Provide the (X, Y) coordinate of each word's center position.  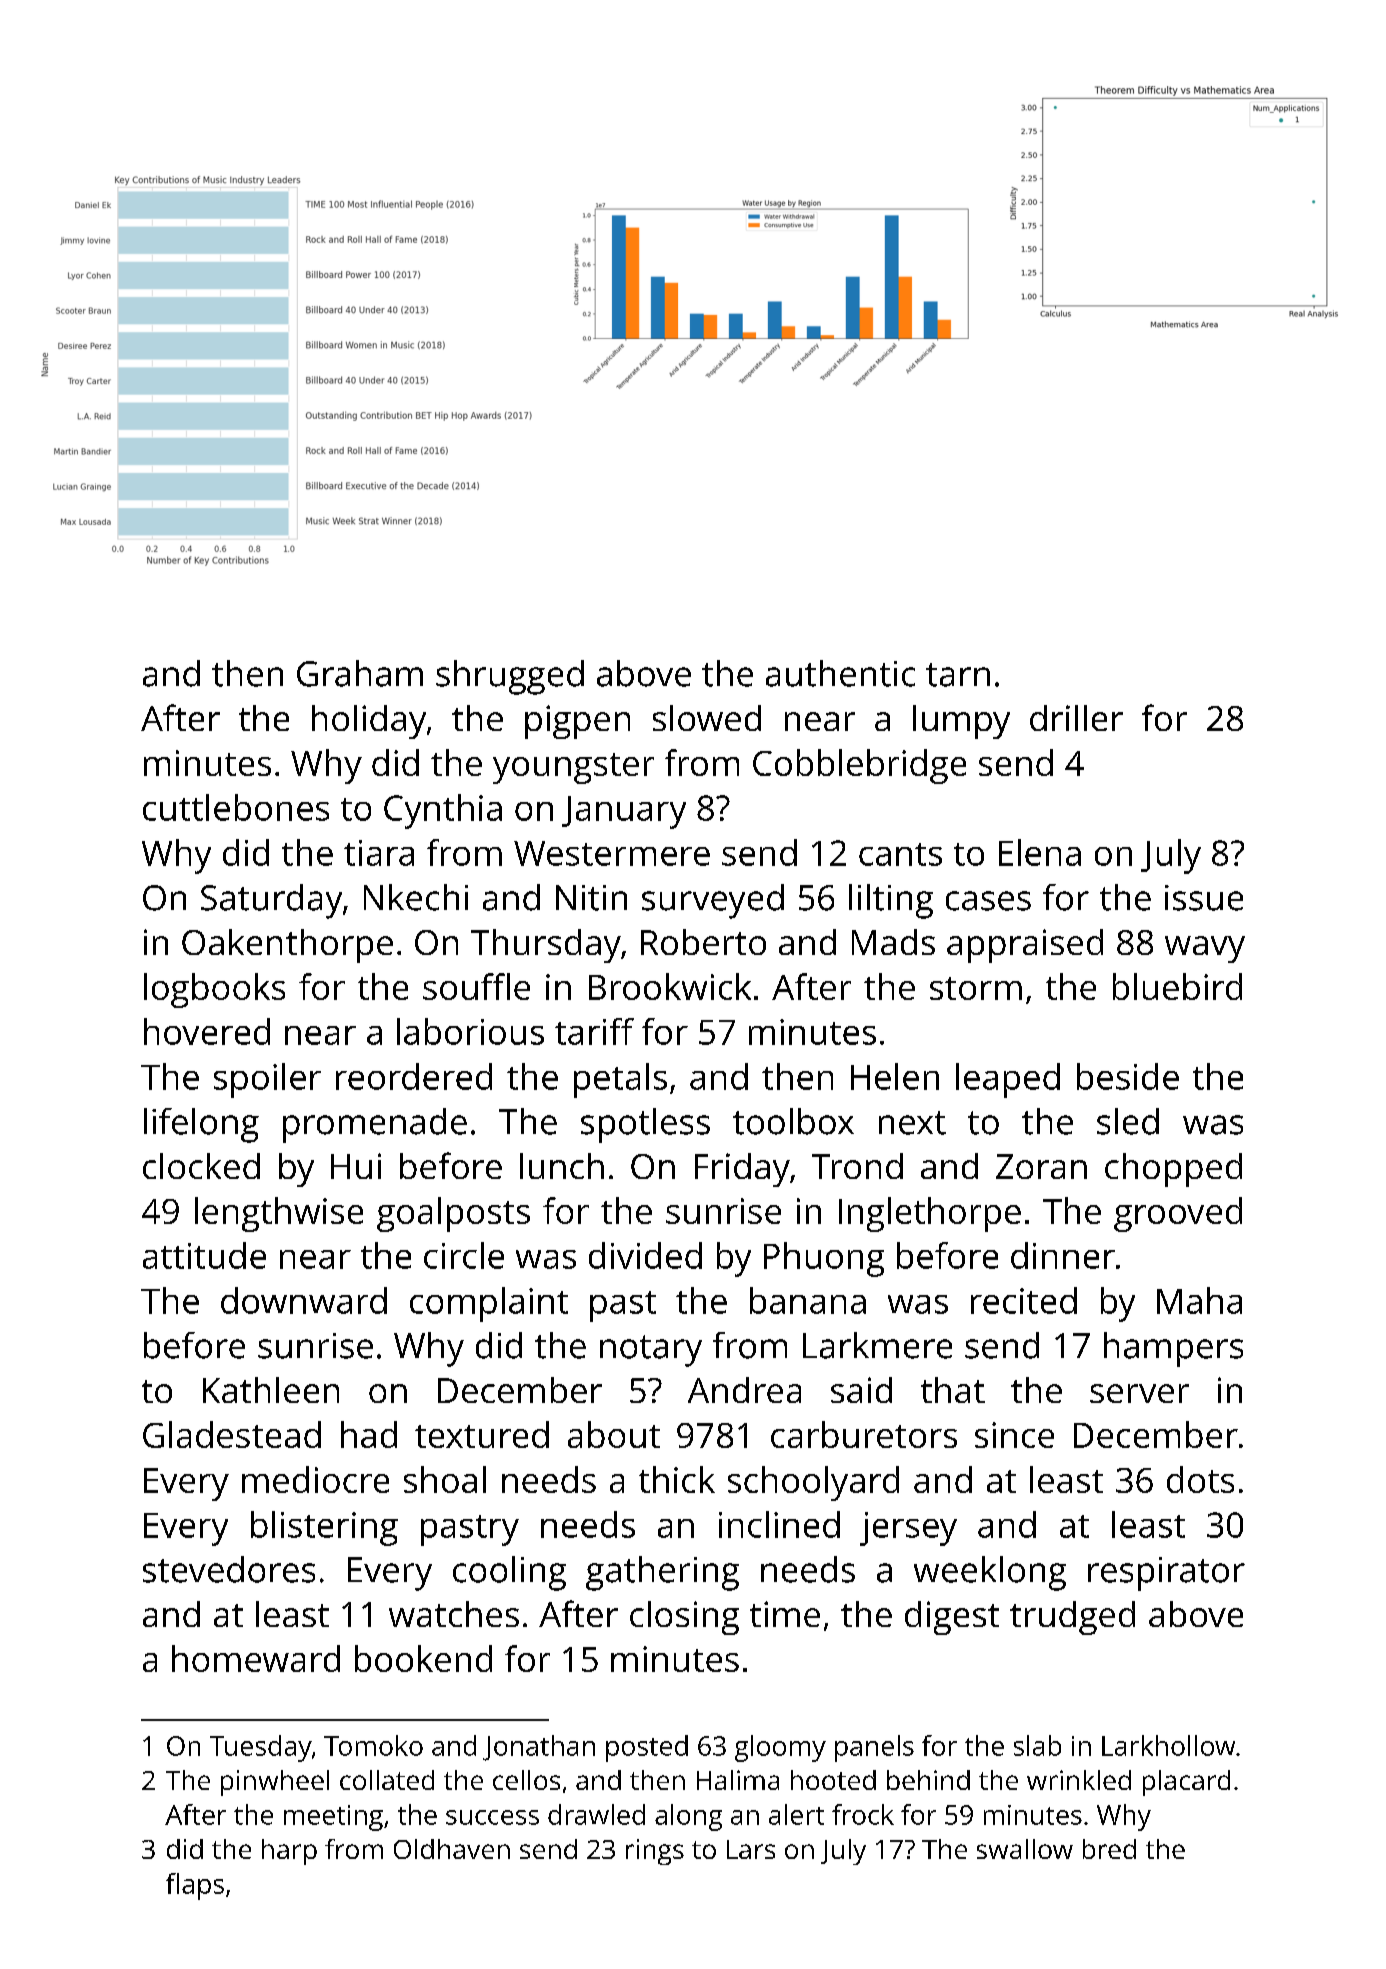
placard (1186, 1783)
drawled (596, 1814)
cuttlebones (236, 807)
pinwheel (275, 1783)
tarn (958, 675)
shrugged (510, 677)
